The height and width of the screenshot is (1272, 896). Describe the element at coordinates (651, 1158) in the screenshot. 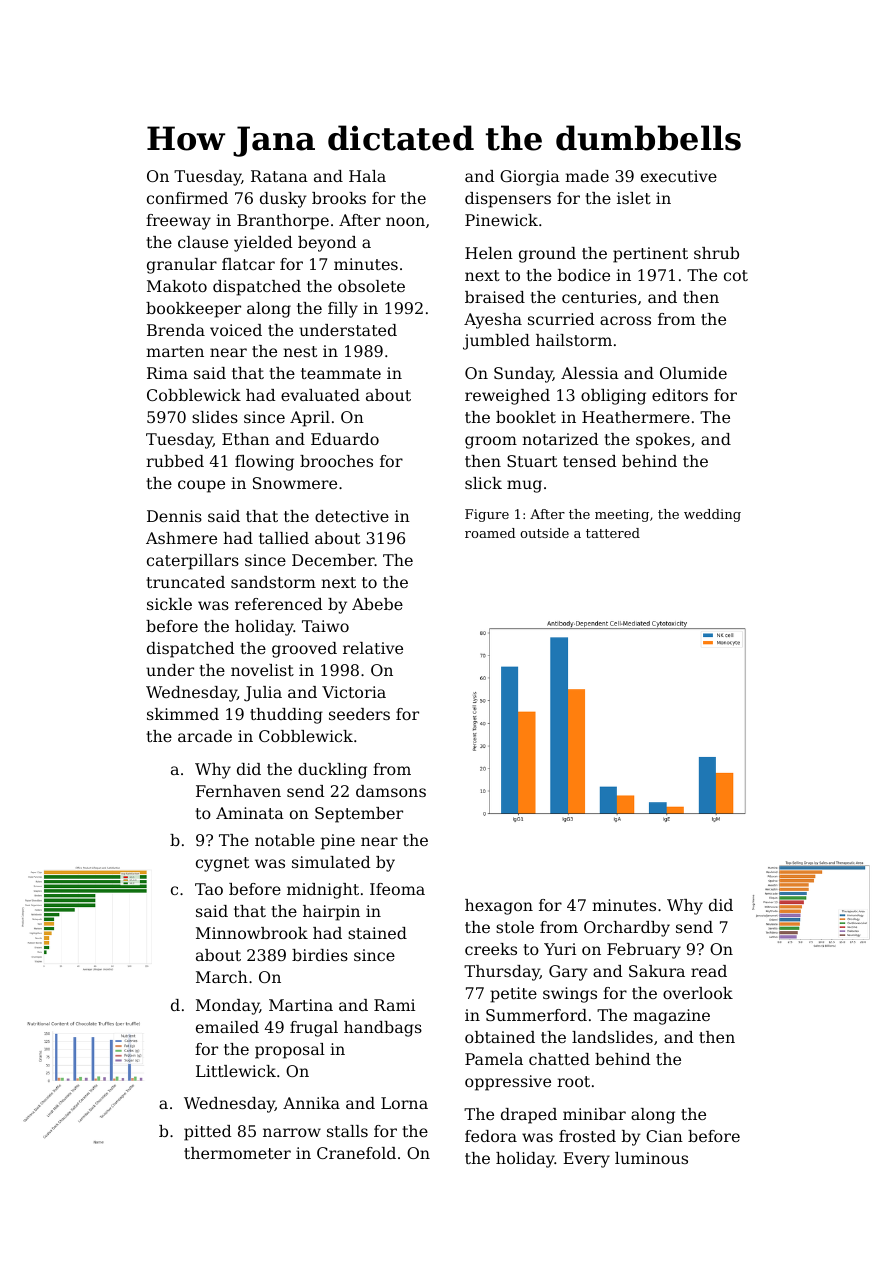

I see `luminous` at that location.
